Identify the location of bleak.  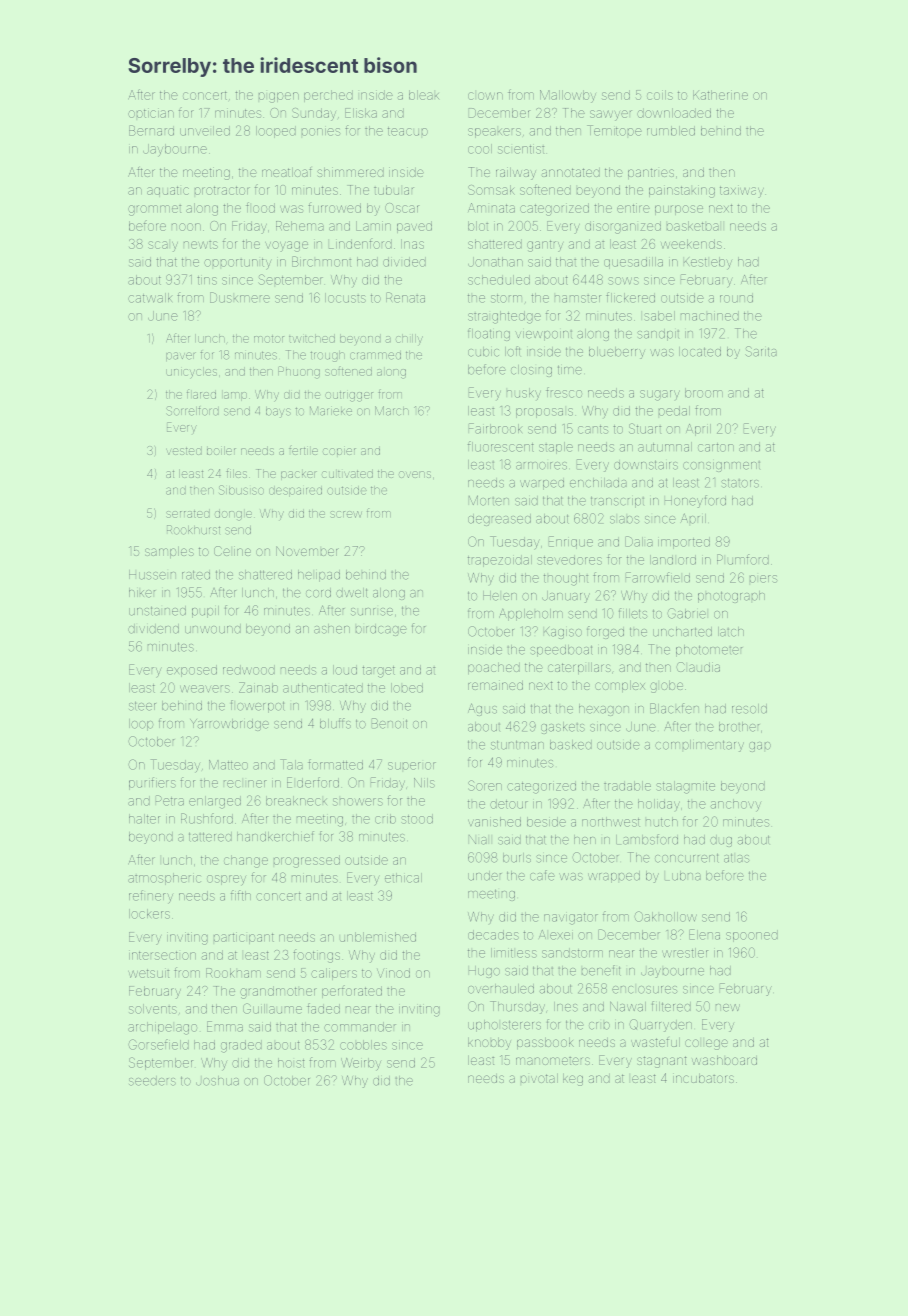
(424, 95).
